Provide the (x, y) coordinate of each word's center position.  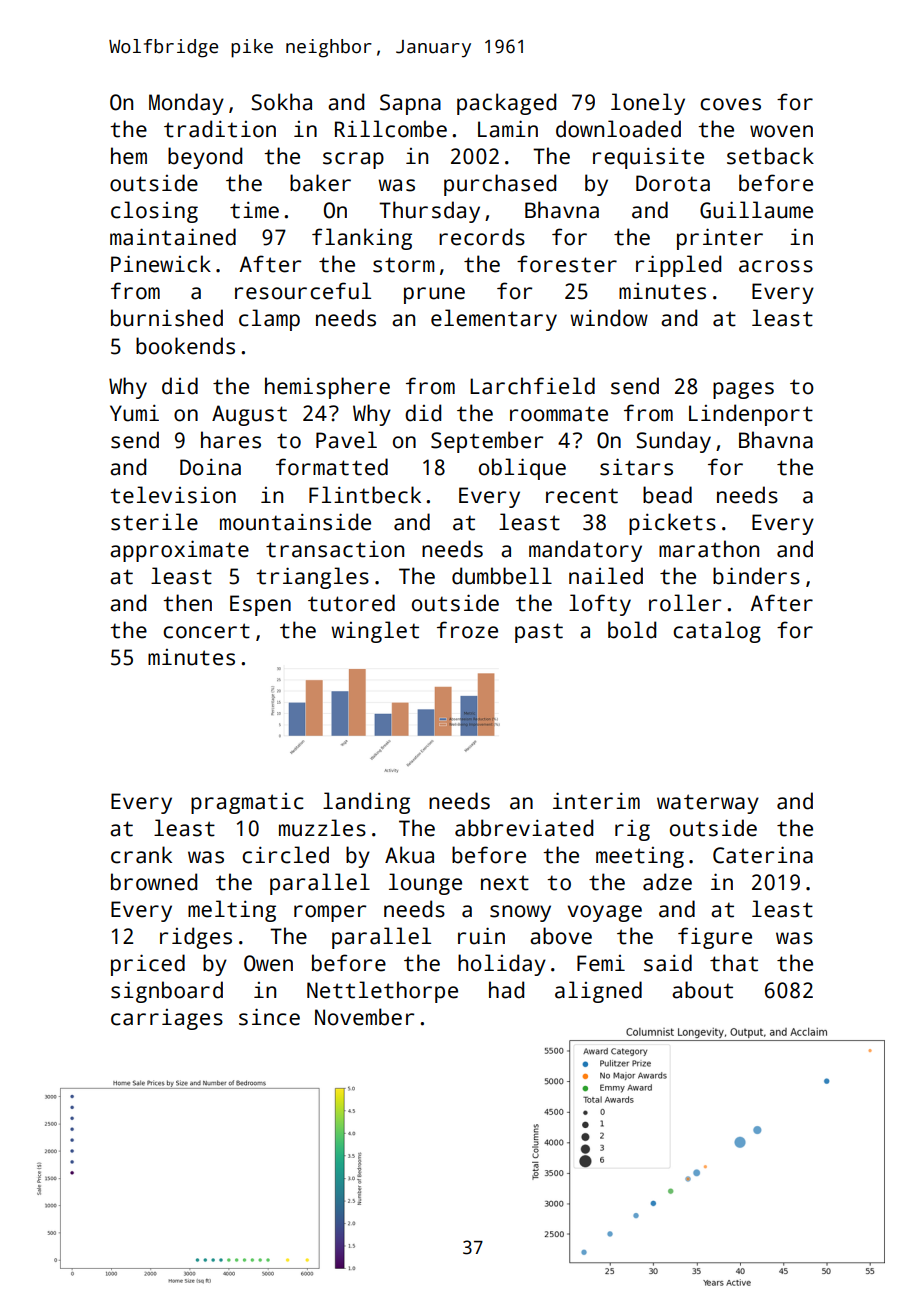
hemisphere (327, 388)
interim (596, 801)
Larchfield (532, 386)
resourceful (303, 291)
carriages (167, 1019)
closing (154, 212)
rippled (678, 266)
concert (206, 631)
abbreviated (524, 828)
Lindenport (751, 415)
